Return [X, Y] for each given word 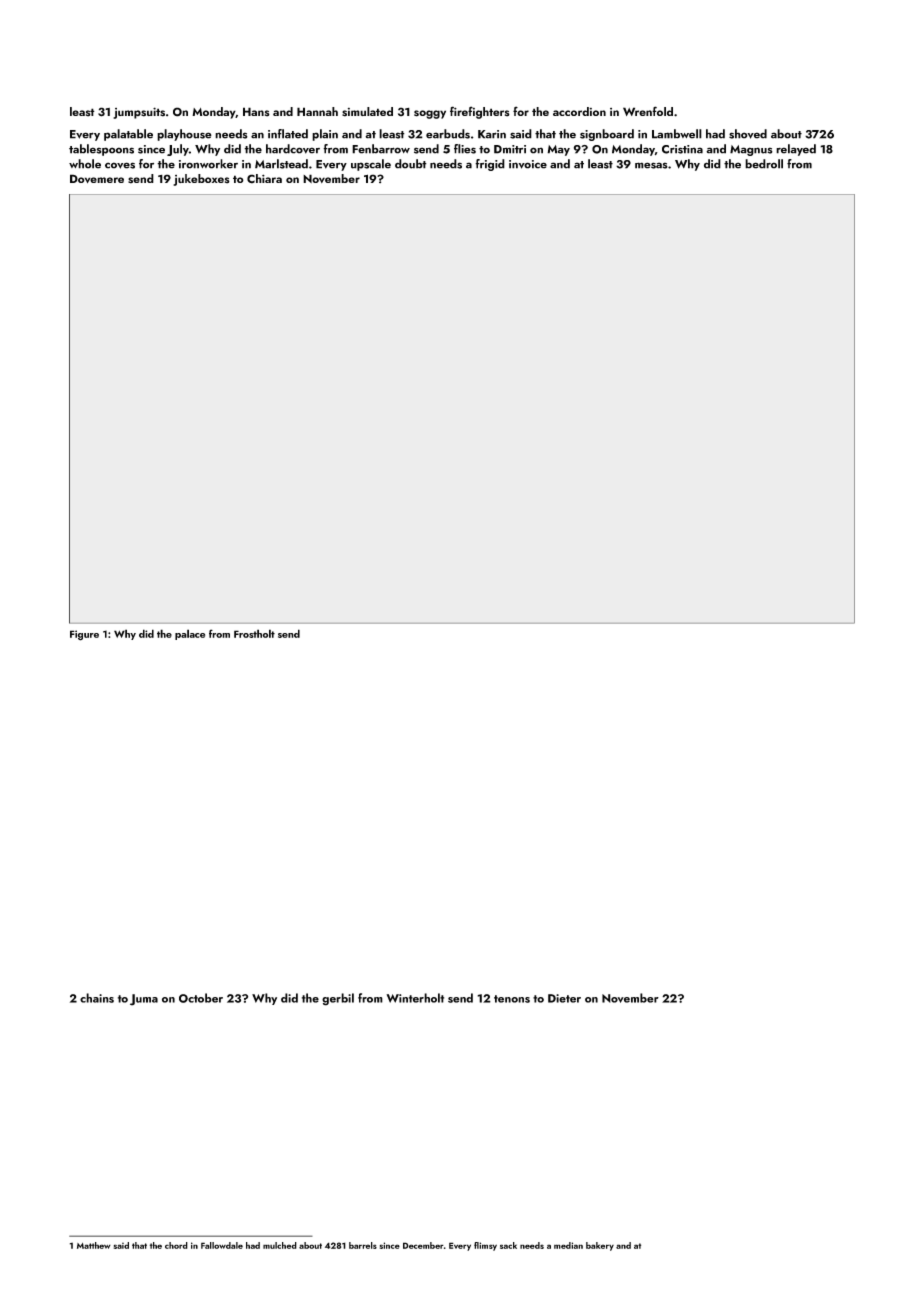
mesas [651, 165]
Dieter [564, 998]
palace [190, 634]
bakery [600, 1246]
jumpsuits [139, 113]
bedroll [764, 164]
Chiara [264, 179]
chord [176, 1245]
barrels [363, 1245]
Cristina [682, 149]
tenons [512, 999]
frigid [490, 165]
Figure [84, 635]
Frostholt [254, 633]
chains [97, 998]
